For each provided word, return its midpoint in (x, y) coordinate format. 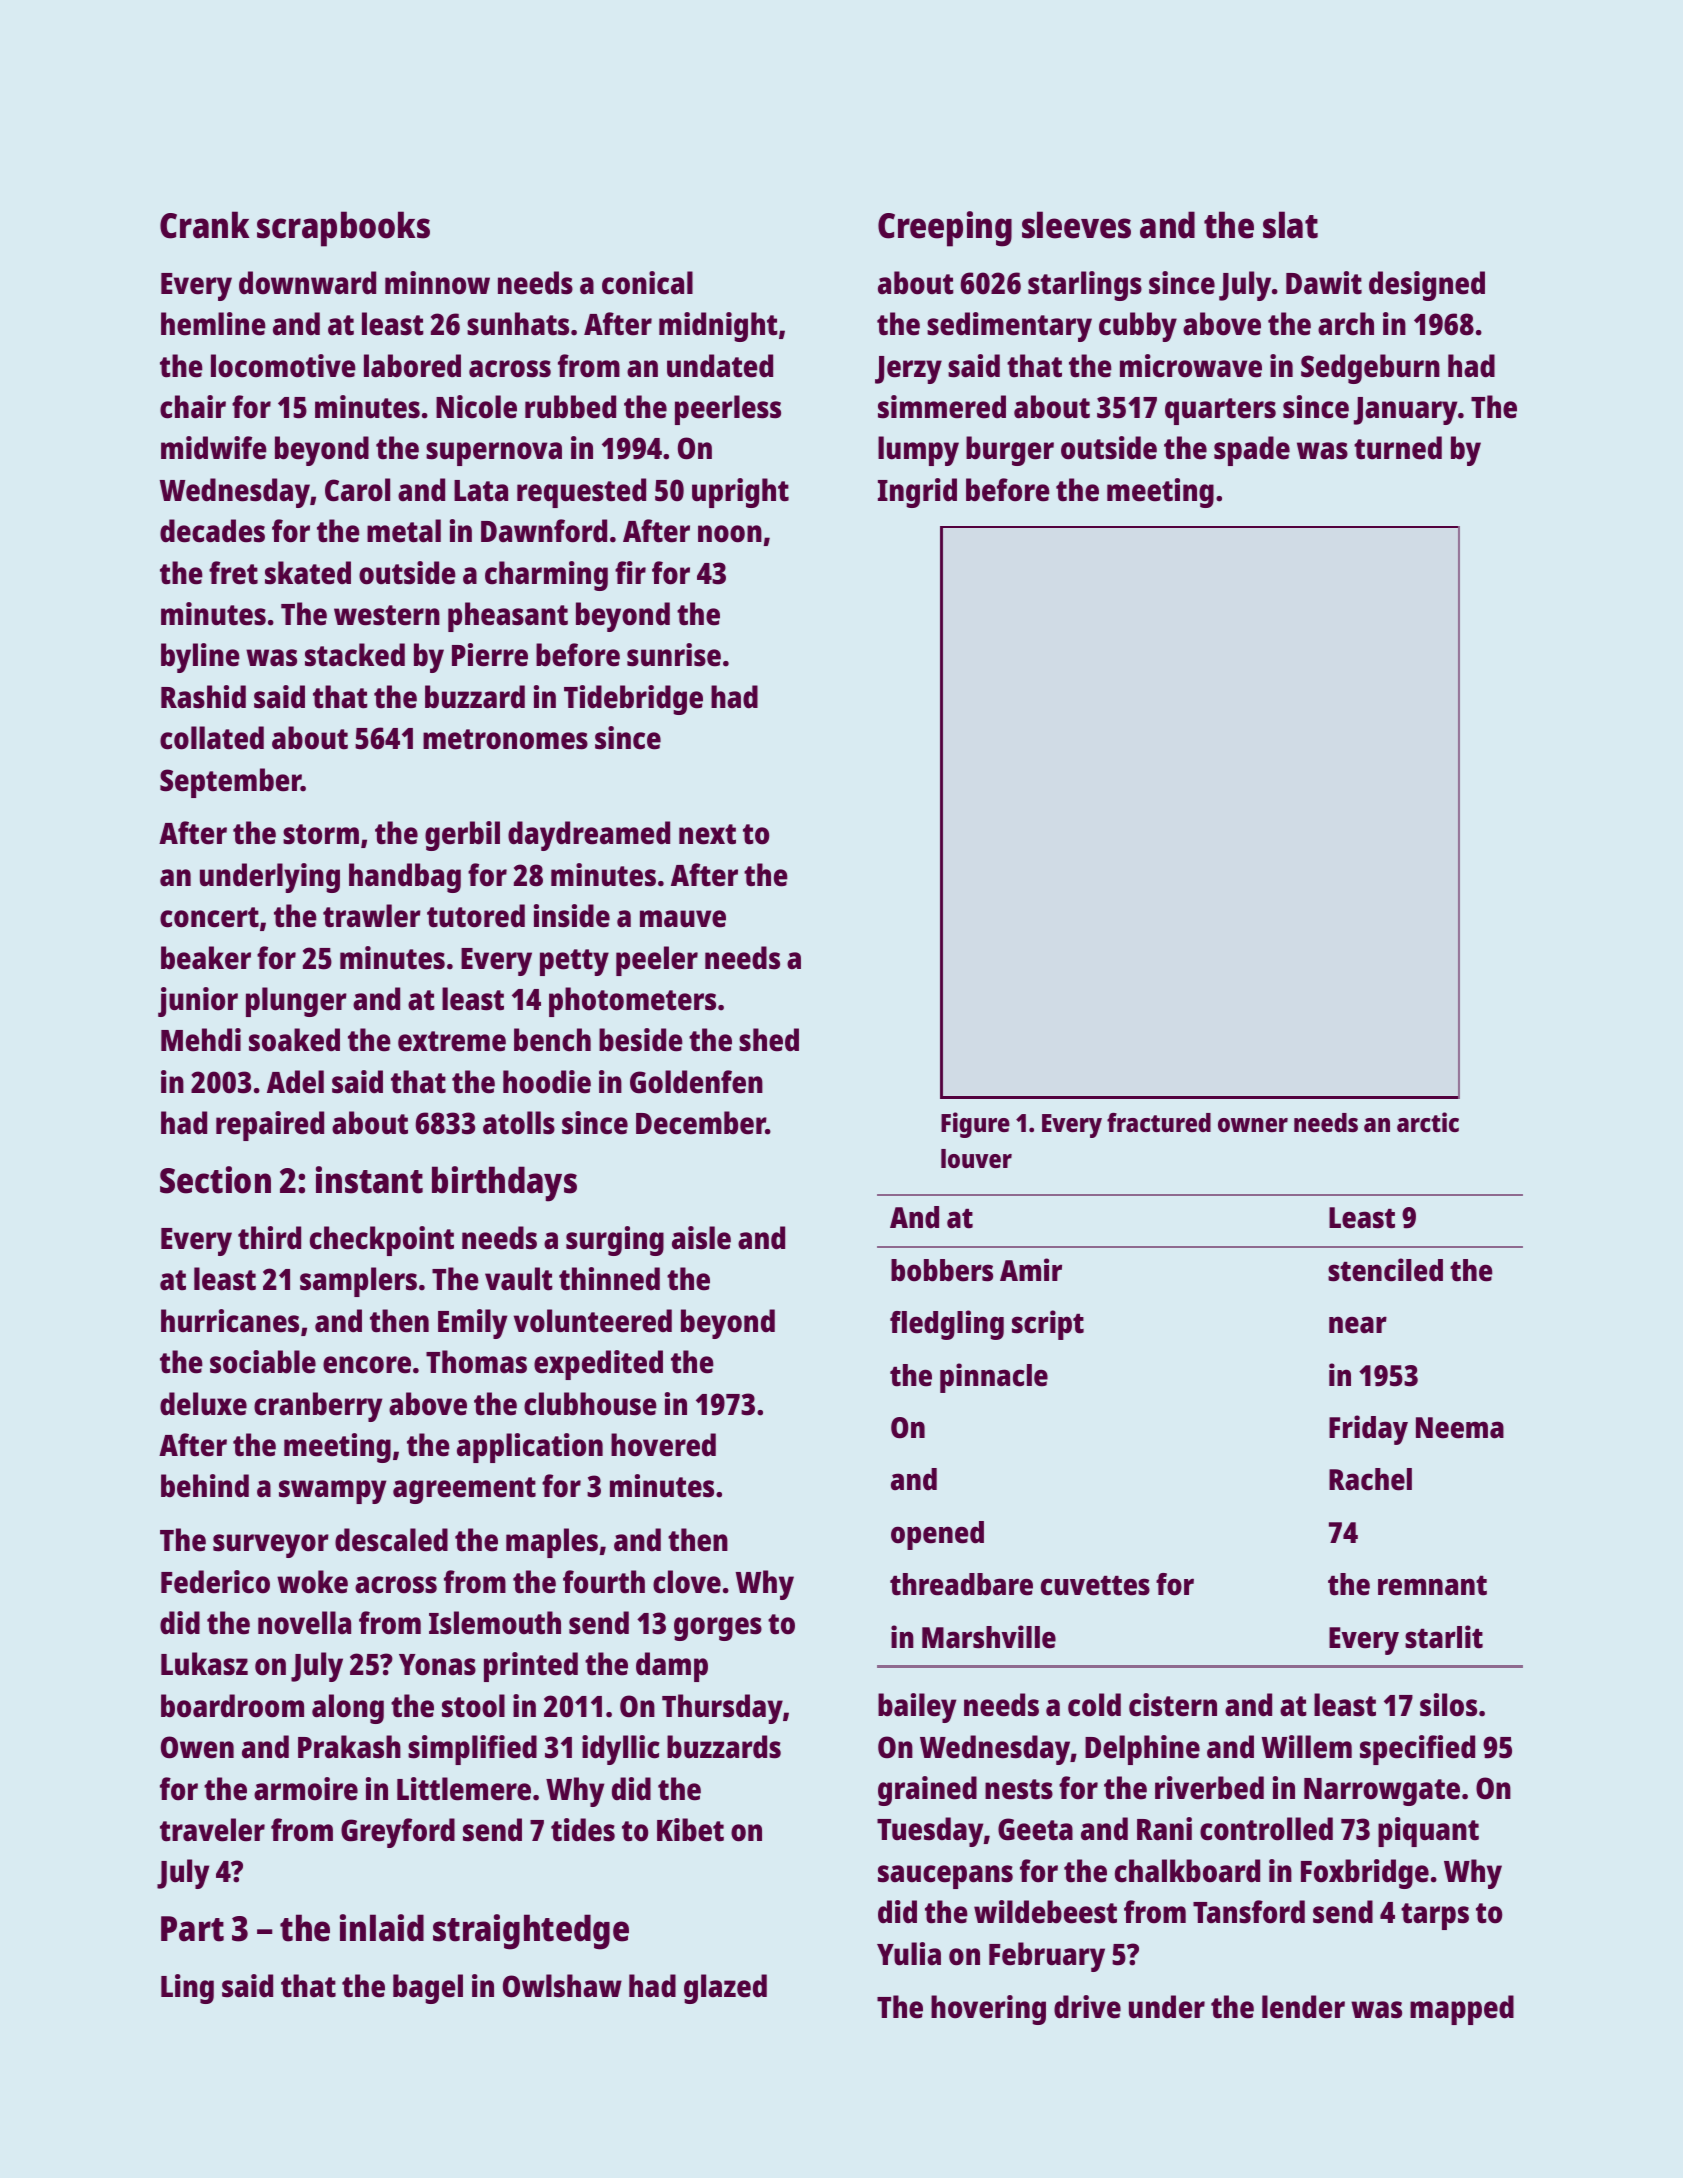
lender (1303, 2007)
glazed (725, 1989)
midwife (214, 448)
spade (1252, 451)
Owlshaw (562, 1986)
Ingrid (917, 493)
